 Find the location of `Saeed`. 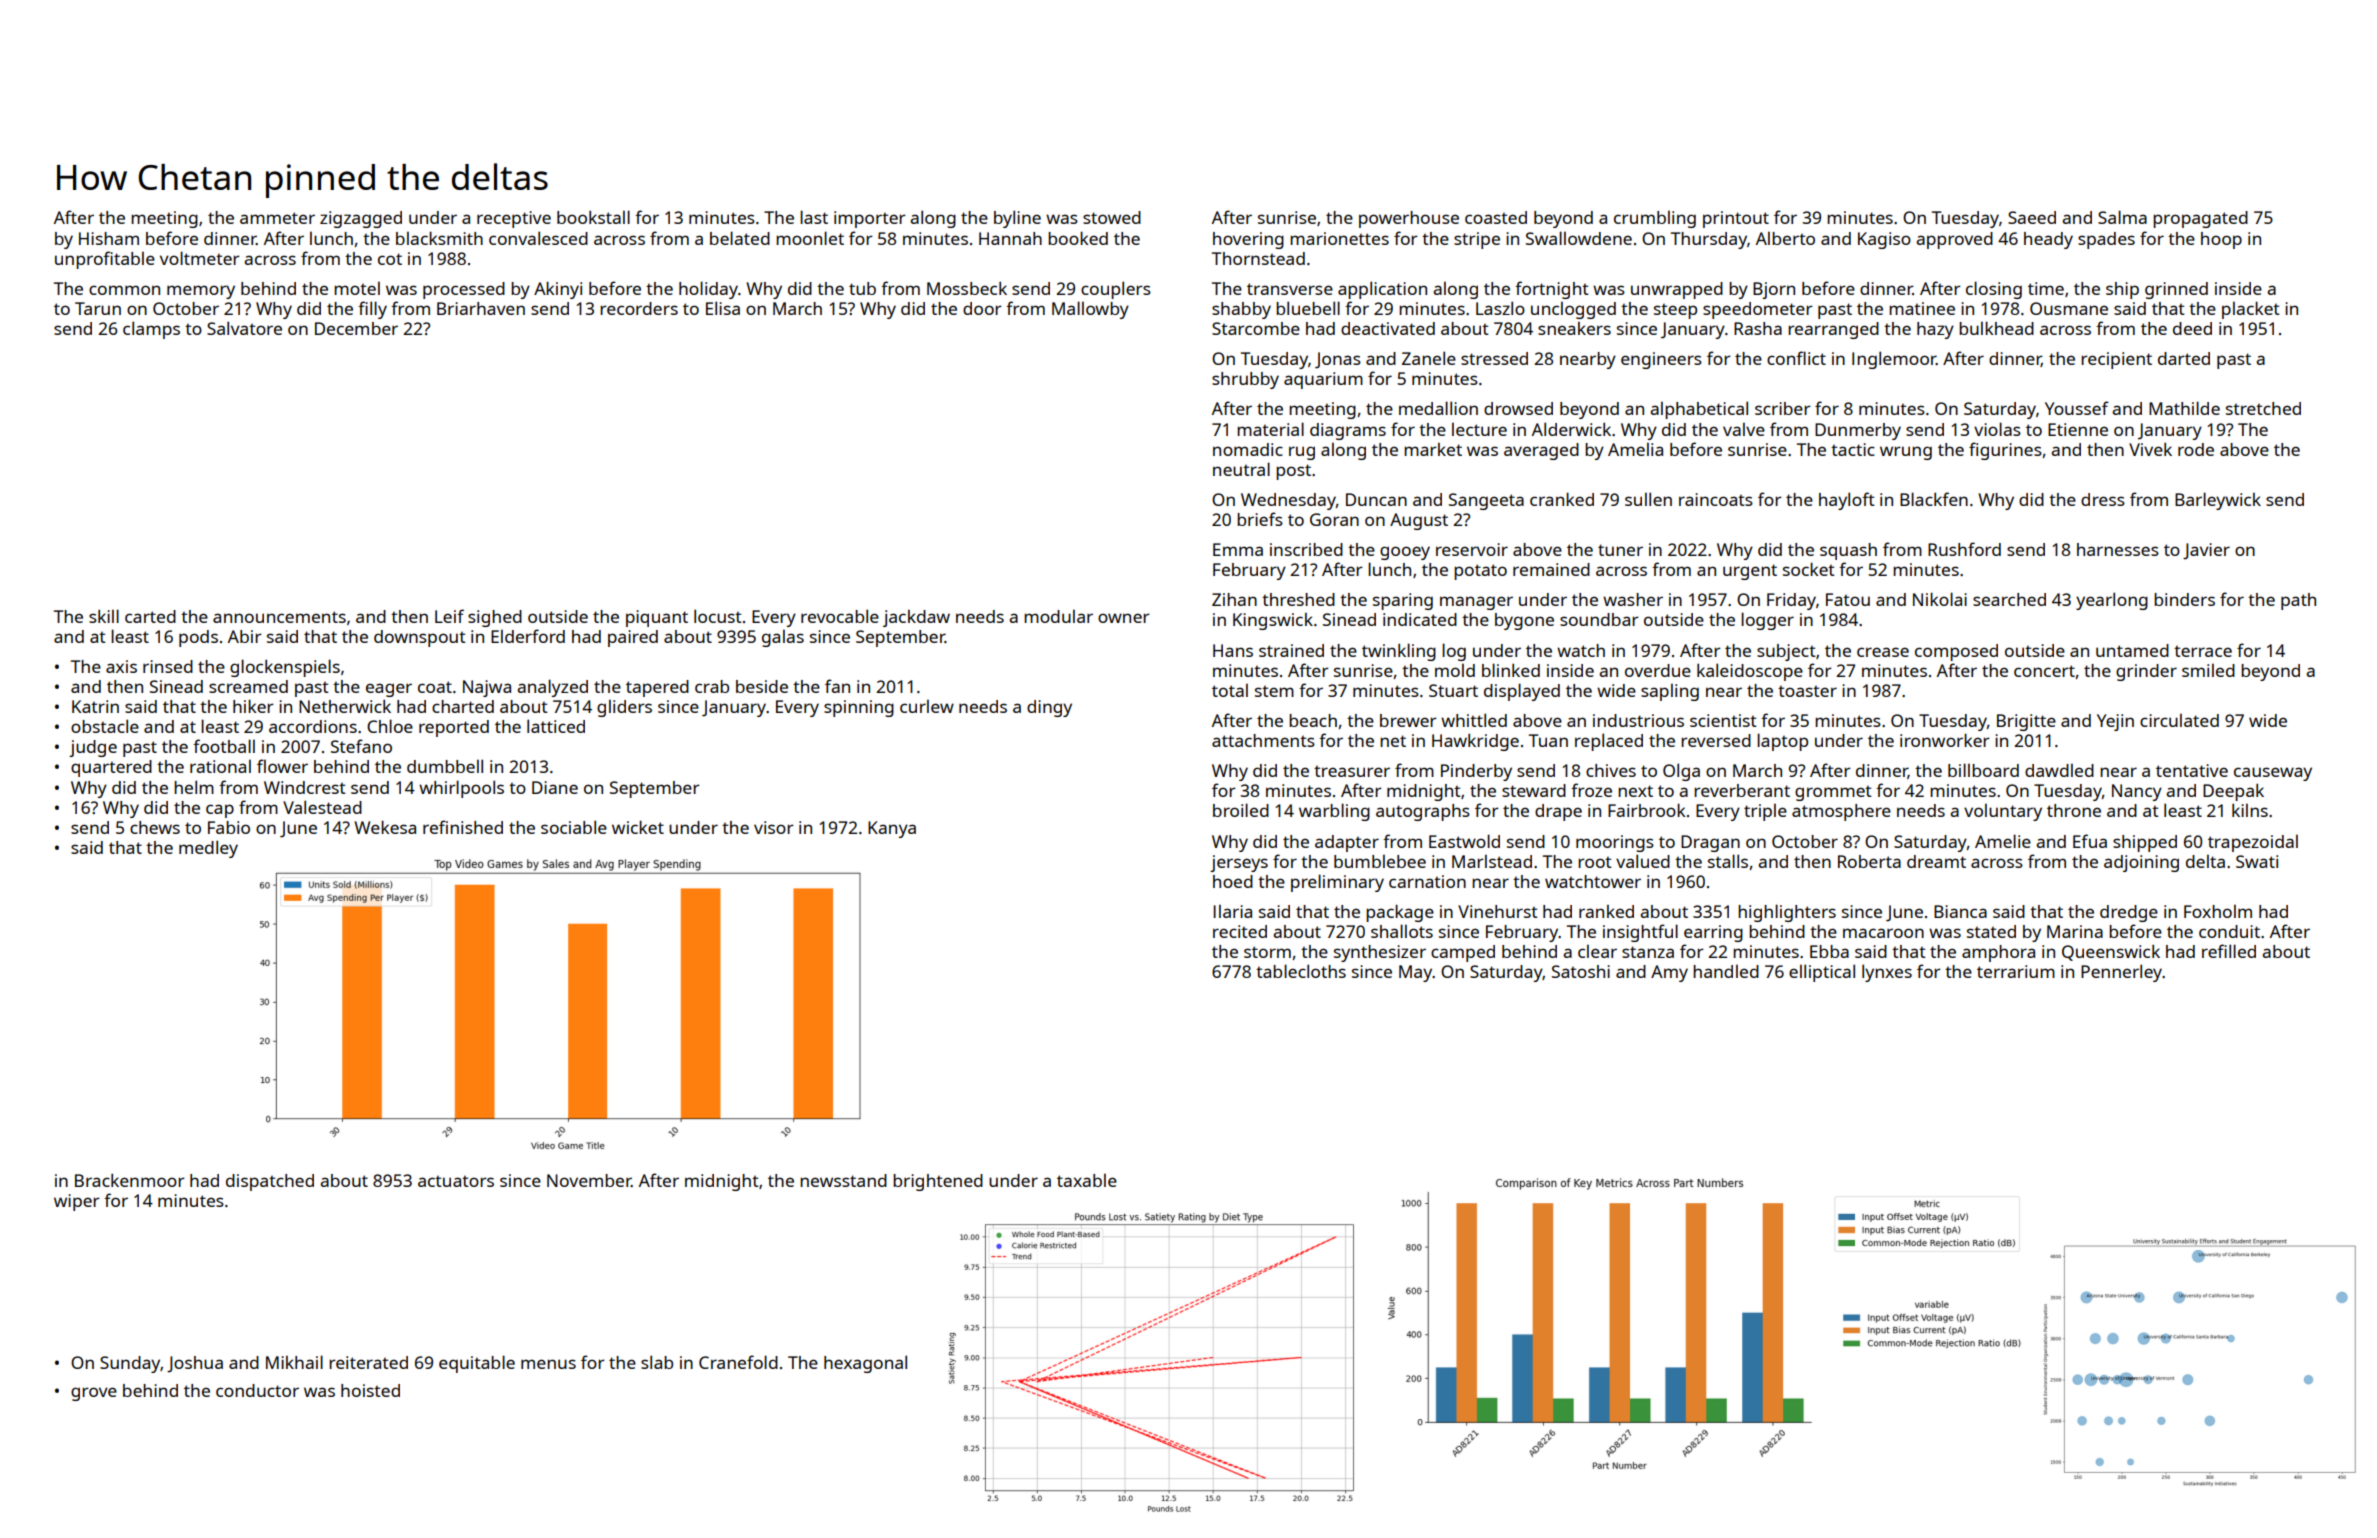

Saeed is located at coordinates (2032, 217).
